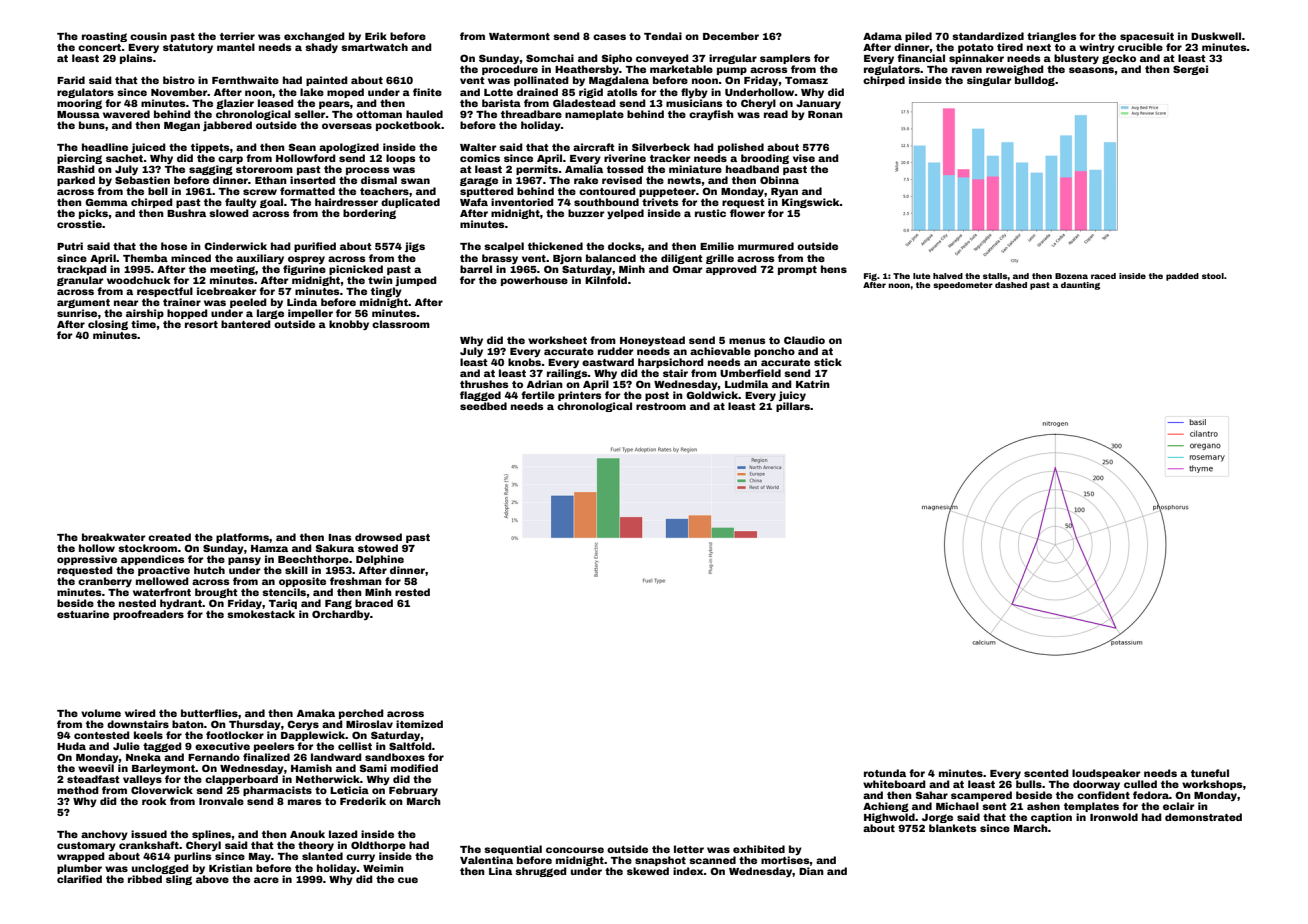 Image resolution: width=1308 pixels, height=924 pixels. Describe the element at coordinates (1216, 36) in the document. I see `Duskwell` at that location.
